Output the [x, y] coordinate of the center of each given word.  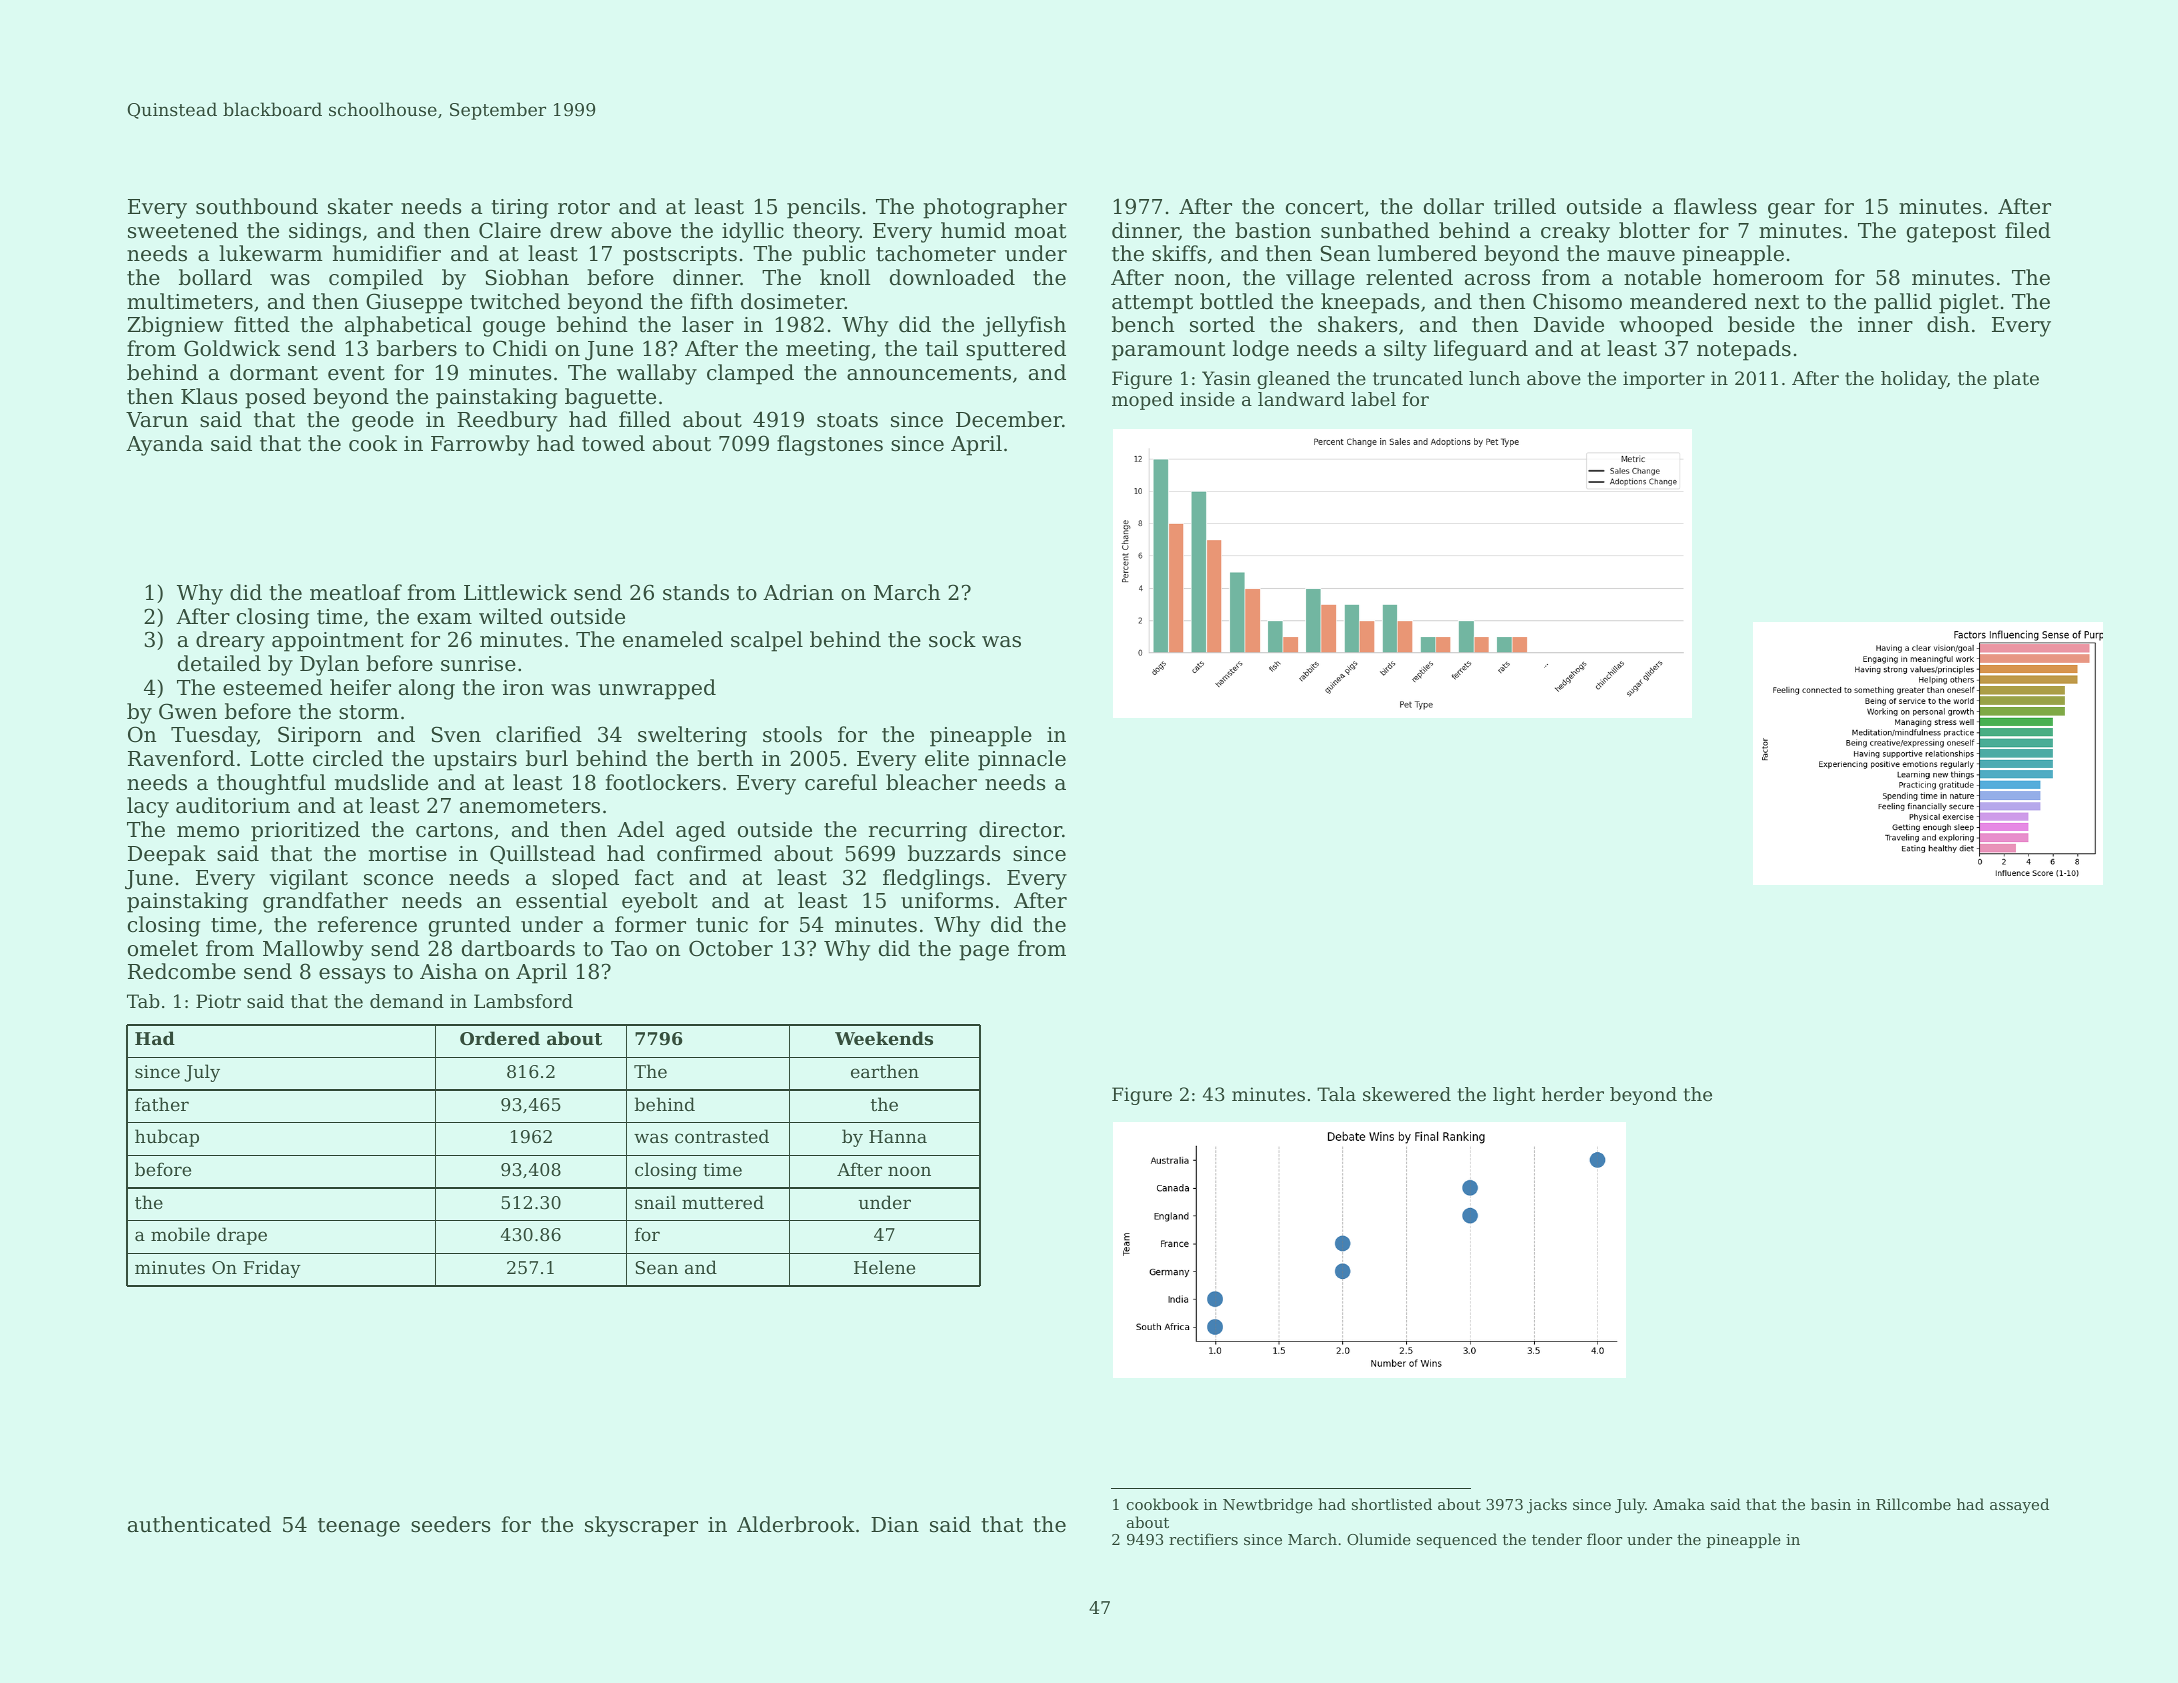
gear [1791, 211]
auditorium [233, 805]
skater [360, 206]
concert [1325, 207]
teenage [359, 1527]
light [1514, 1096]
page [984, 953]
